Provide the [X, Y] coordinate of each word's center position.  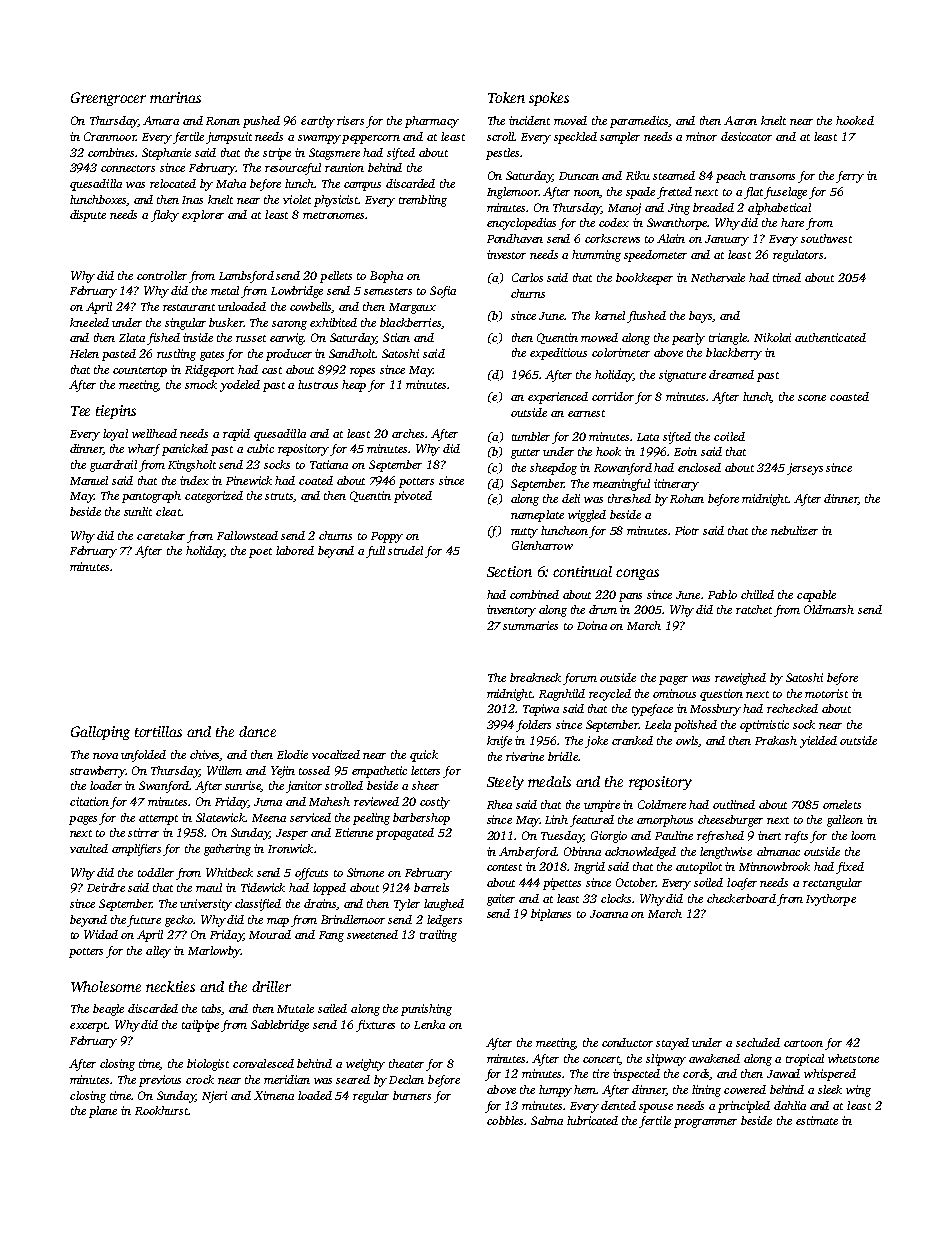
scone [812, 398]
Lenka [429, 1024]
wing [858, 1091]
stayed [672, 1044]
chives [205, 755]
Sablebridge [280, 1026]
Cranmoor [110, 136]
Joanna [609, 914]
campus [362, 186]
